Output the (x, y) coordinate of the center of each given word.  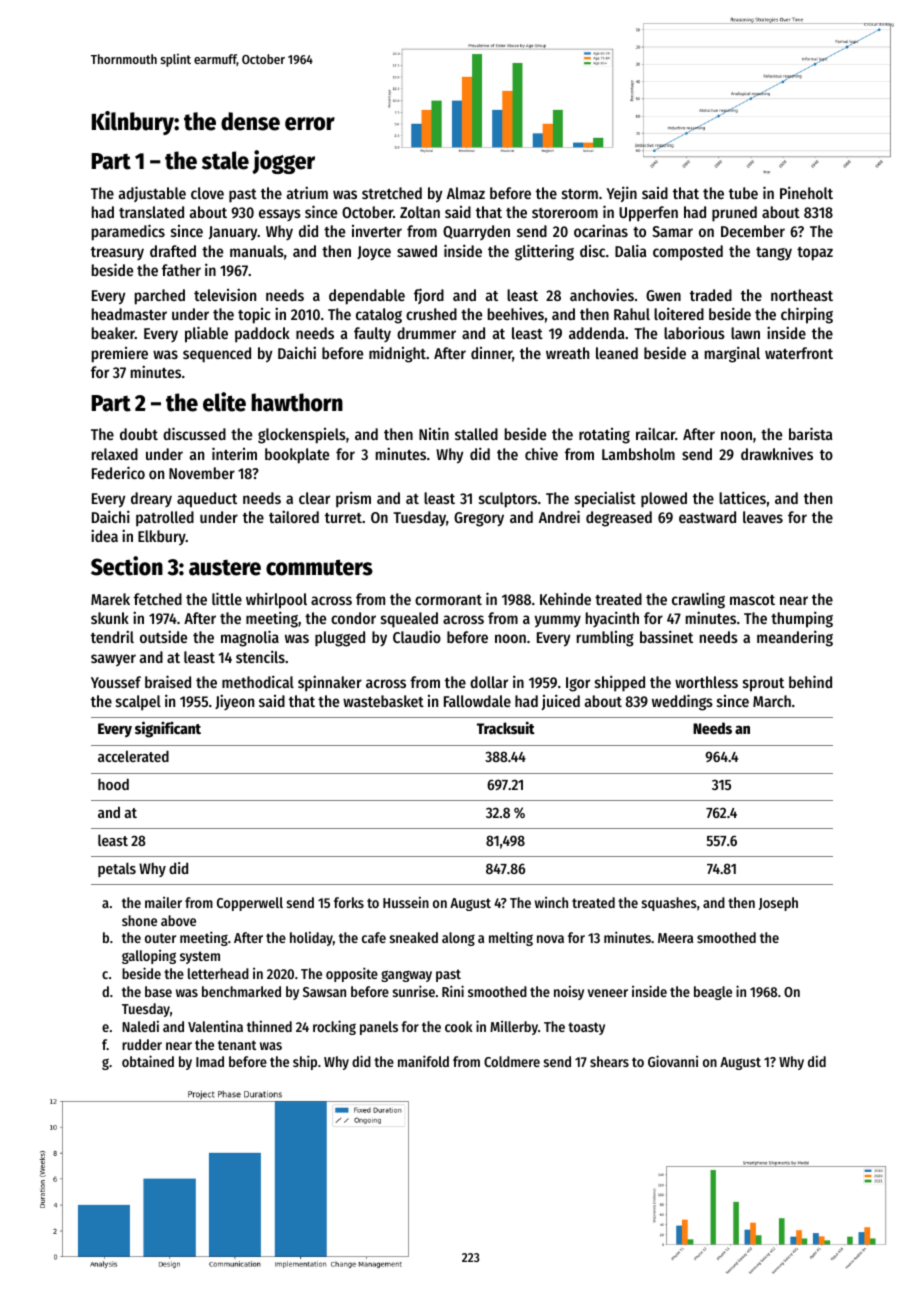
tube (743, 193)
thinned (269, 1026)
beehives (516, 313)
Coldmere (512, 1061)
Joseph (778, 904)
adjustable (152, 194)
